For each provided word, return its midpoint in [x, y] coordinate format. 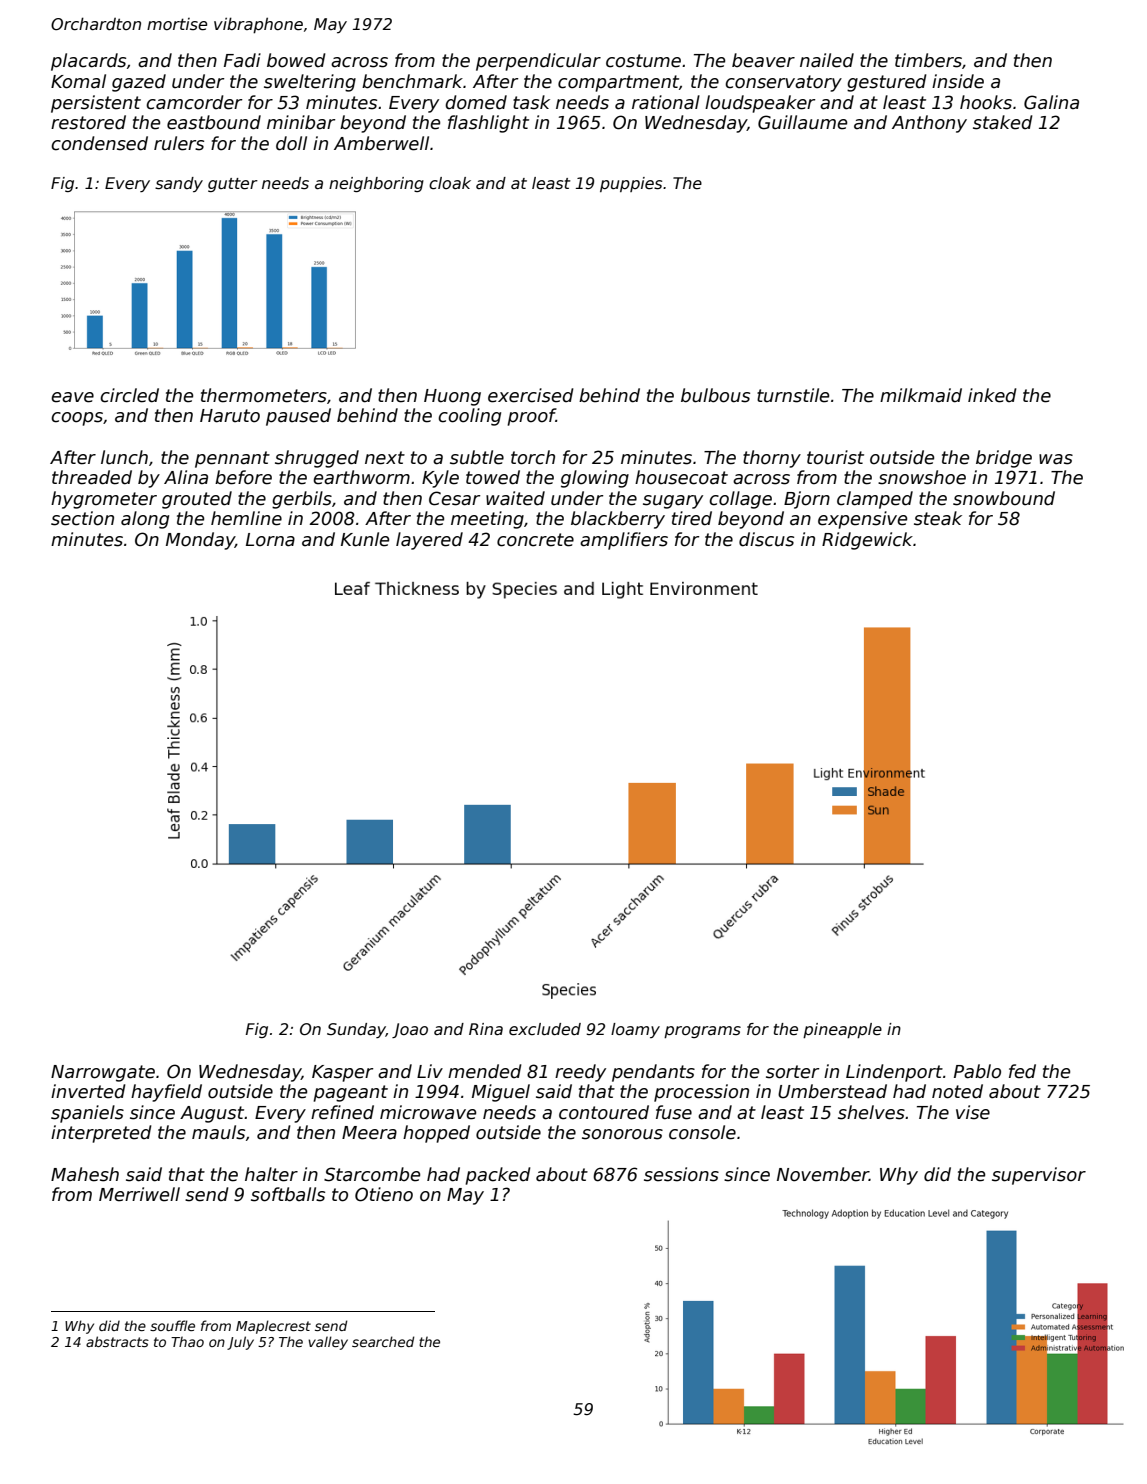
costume [643, 61]
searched [383, 1341]
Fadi [242, 60]
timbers [928, 60]
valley [328, 1343]
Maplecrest [273, 1327]
